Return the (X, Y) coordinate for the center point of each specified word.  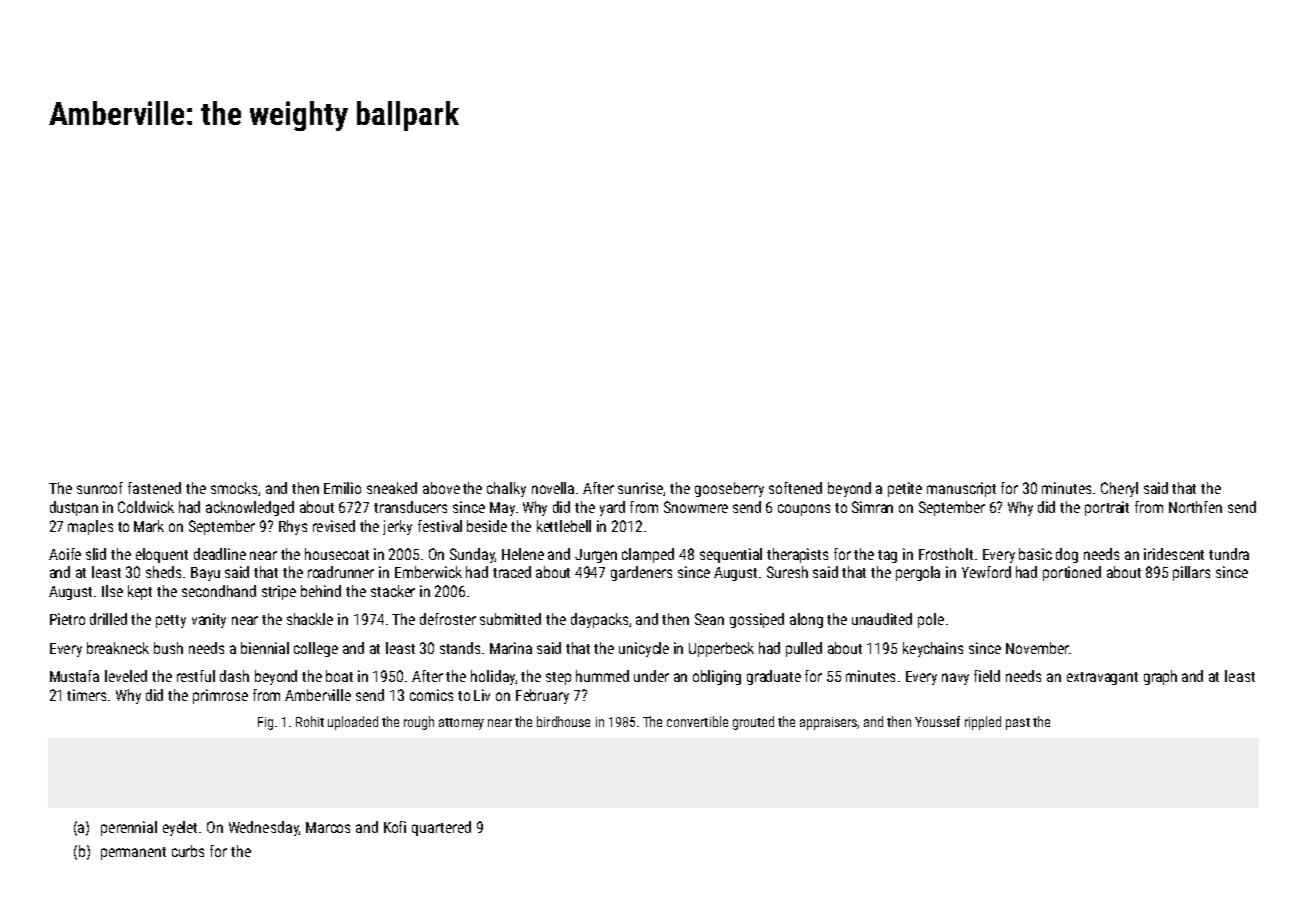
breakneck (118, 648)
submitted (510, 619)
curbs (188, 851)
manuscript (961, 489)
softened (795, 488)
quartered (441, 828)
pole (931, 620)
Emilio (342, 488)
